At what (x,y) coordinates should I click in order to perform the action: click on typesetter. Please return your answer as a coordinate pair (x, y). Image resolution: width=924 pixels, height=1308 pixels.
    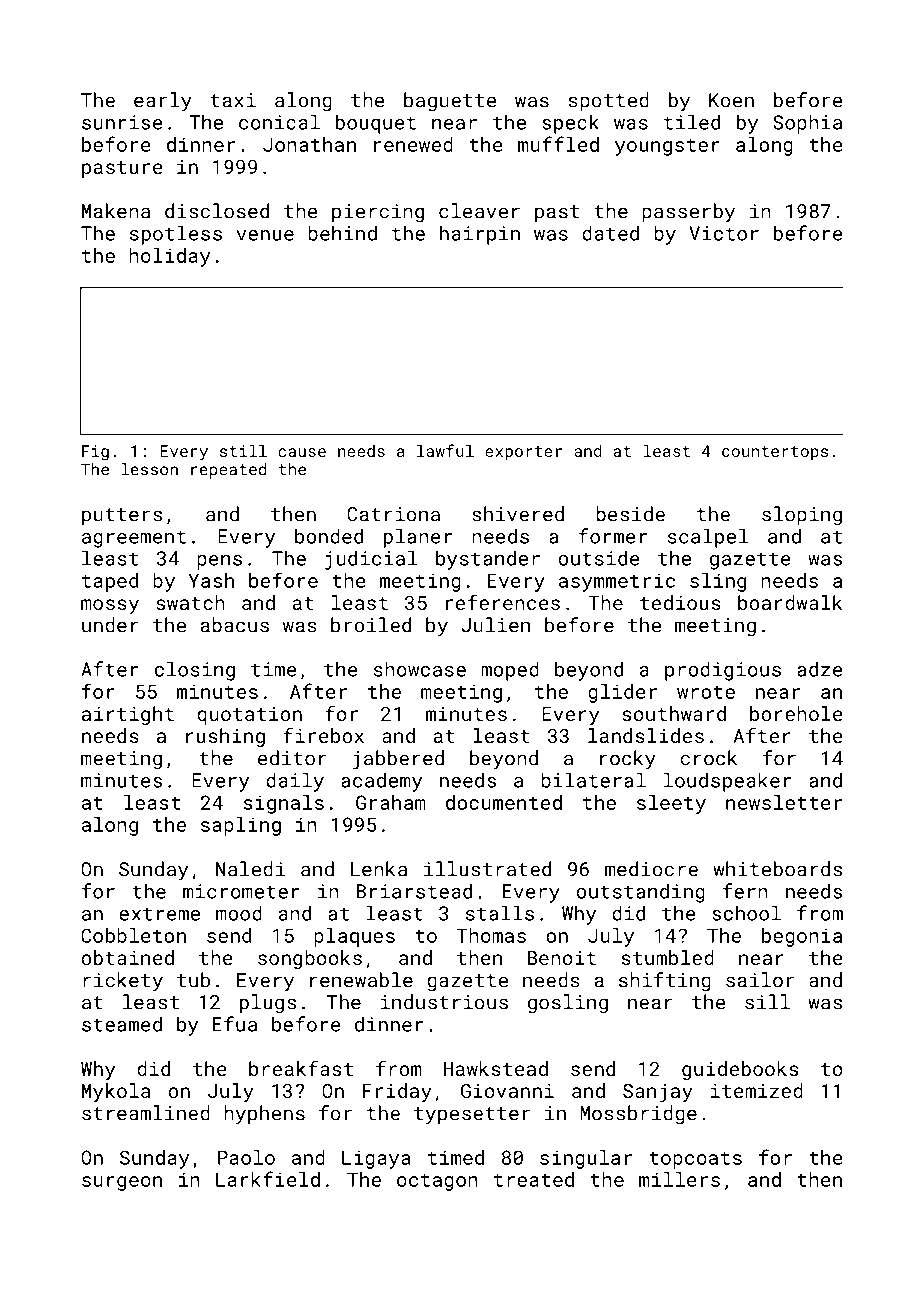
    Looking at the image, I should click on (472, 1116).
